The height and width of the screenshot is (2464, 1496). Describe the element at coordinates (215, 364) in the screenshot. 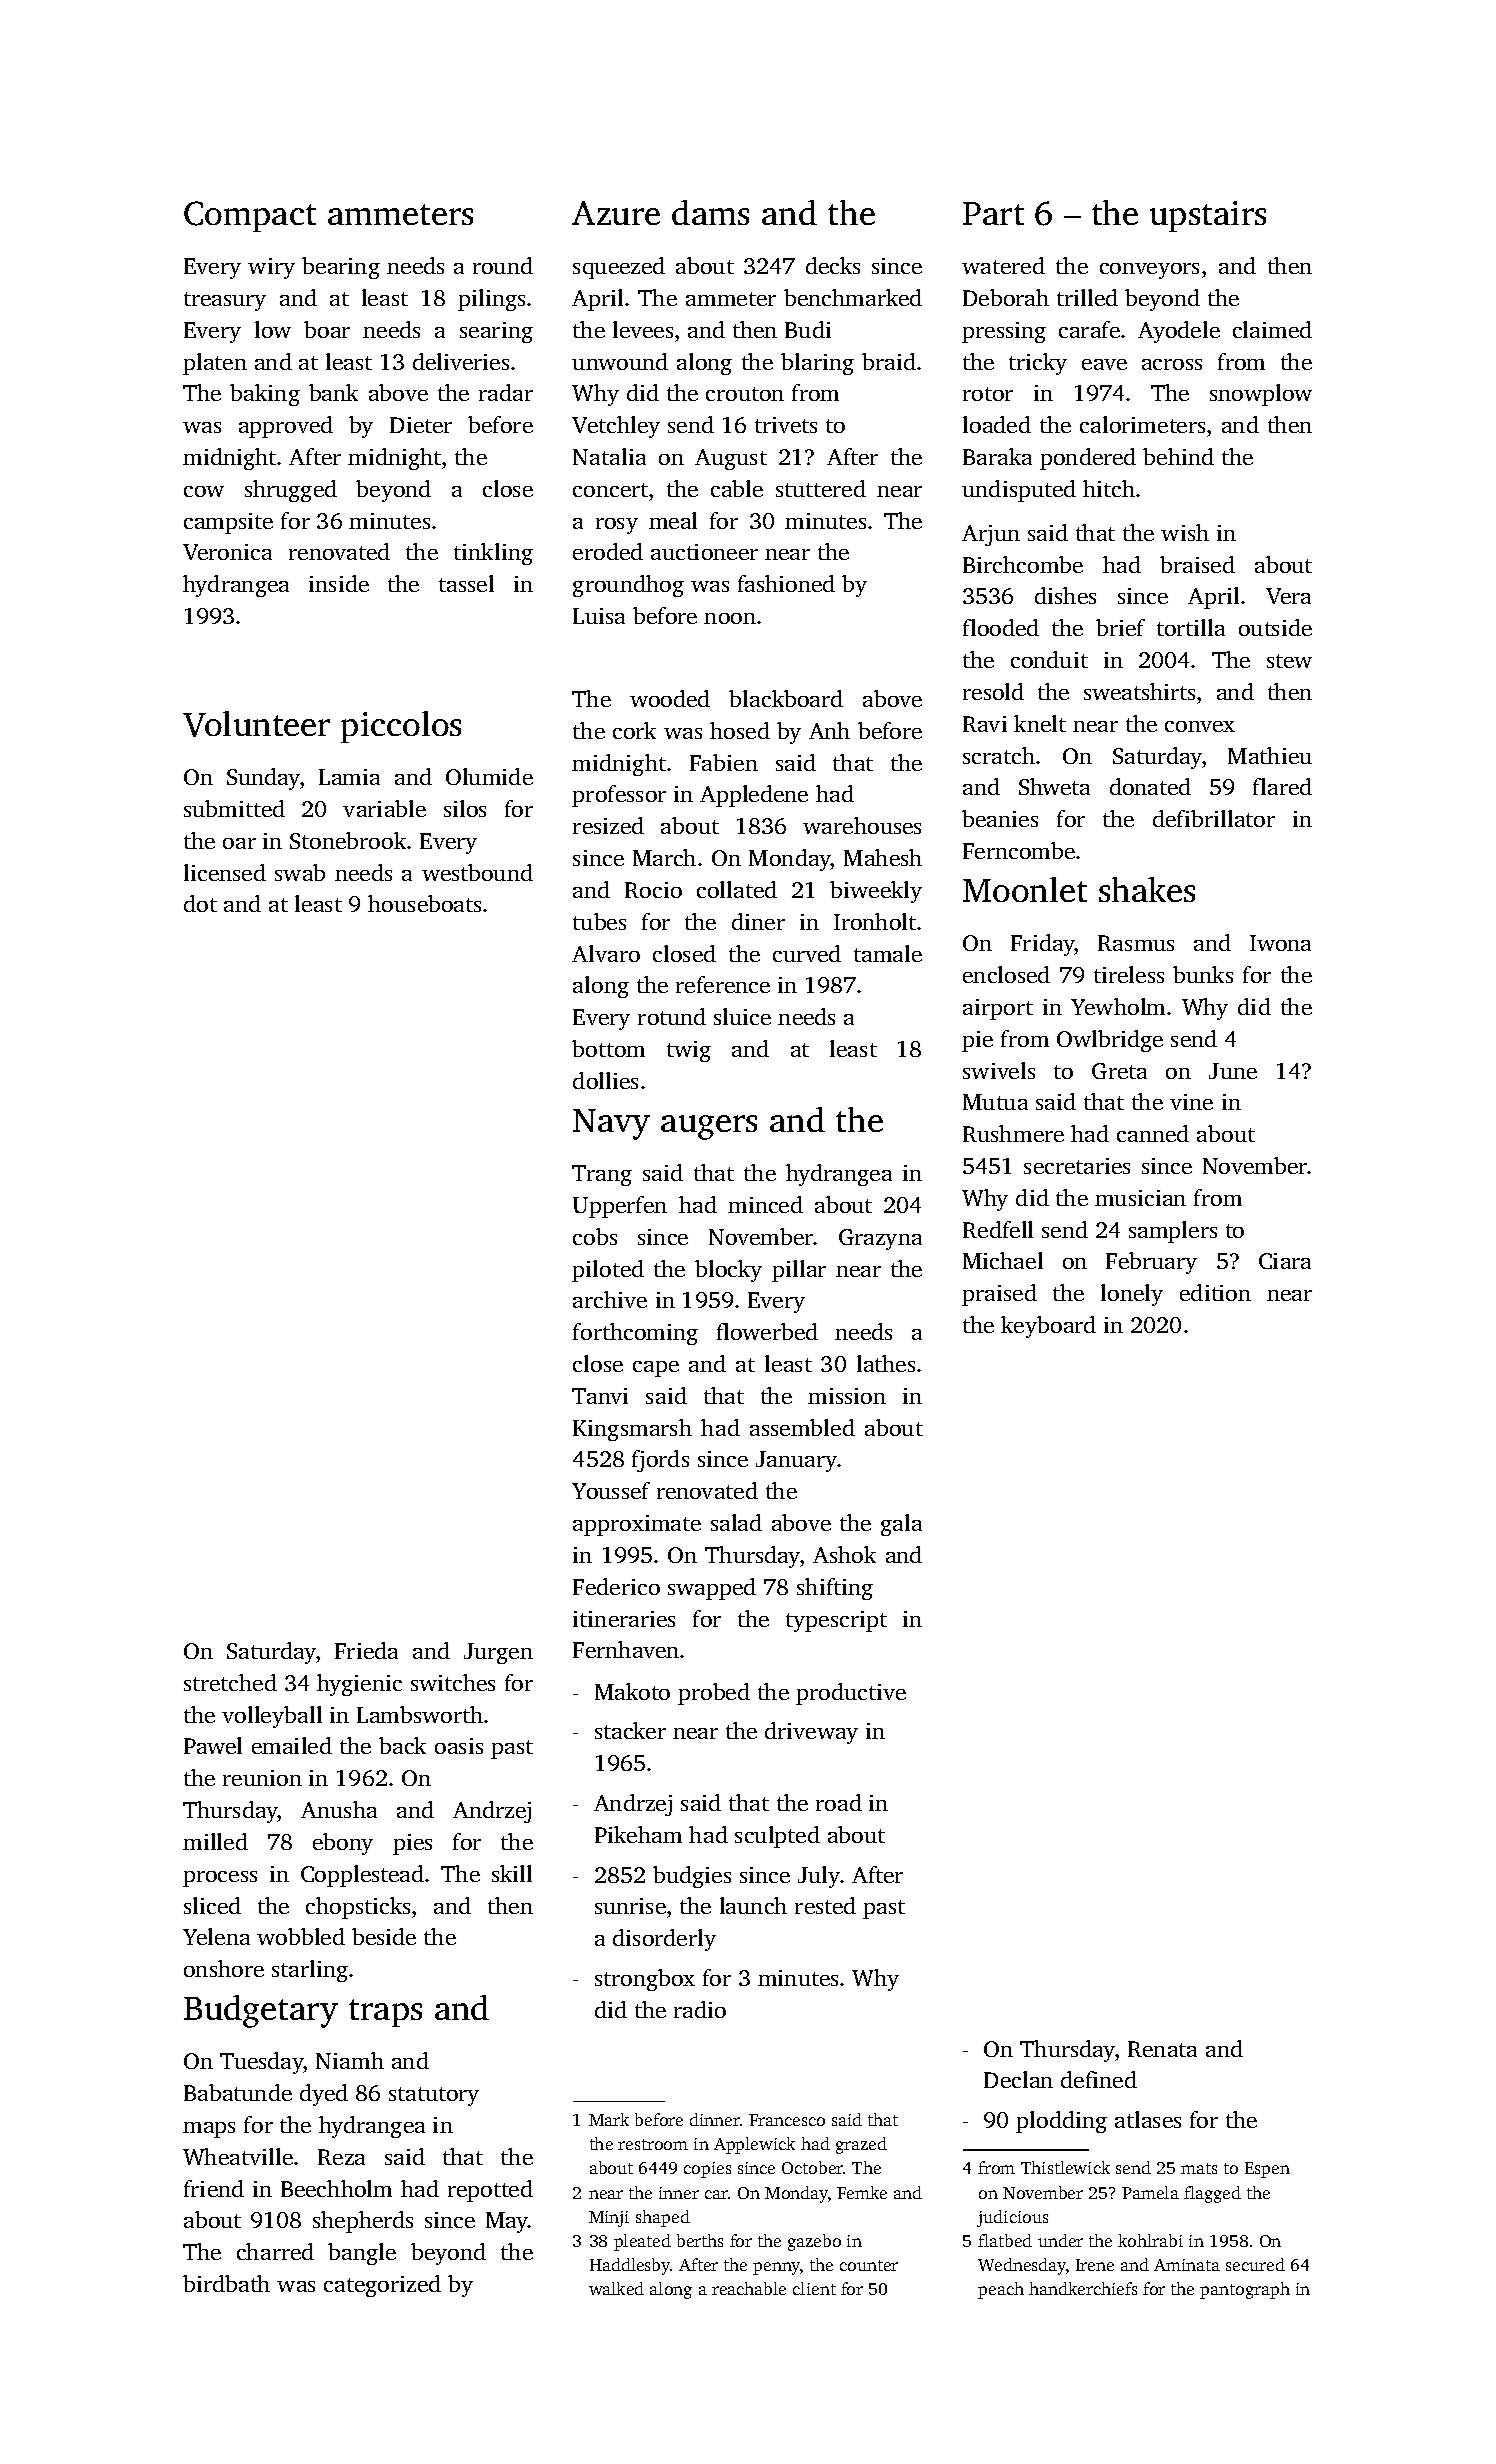

I see `platen` at that location.
